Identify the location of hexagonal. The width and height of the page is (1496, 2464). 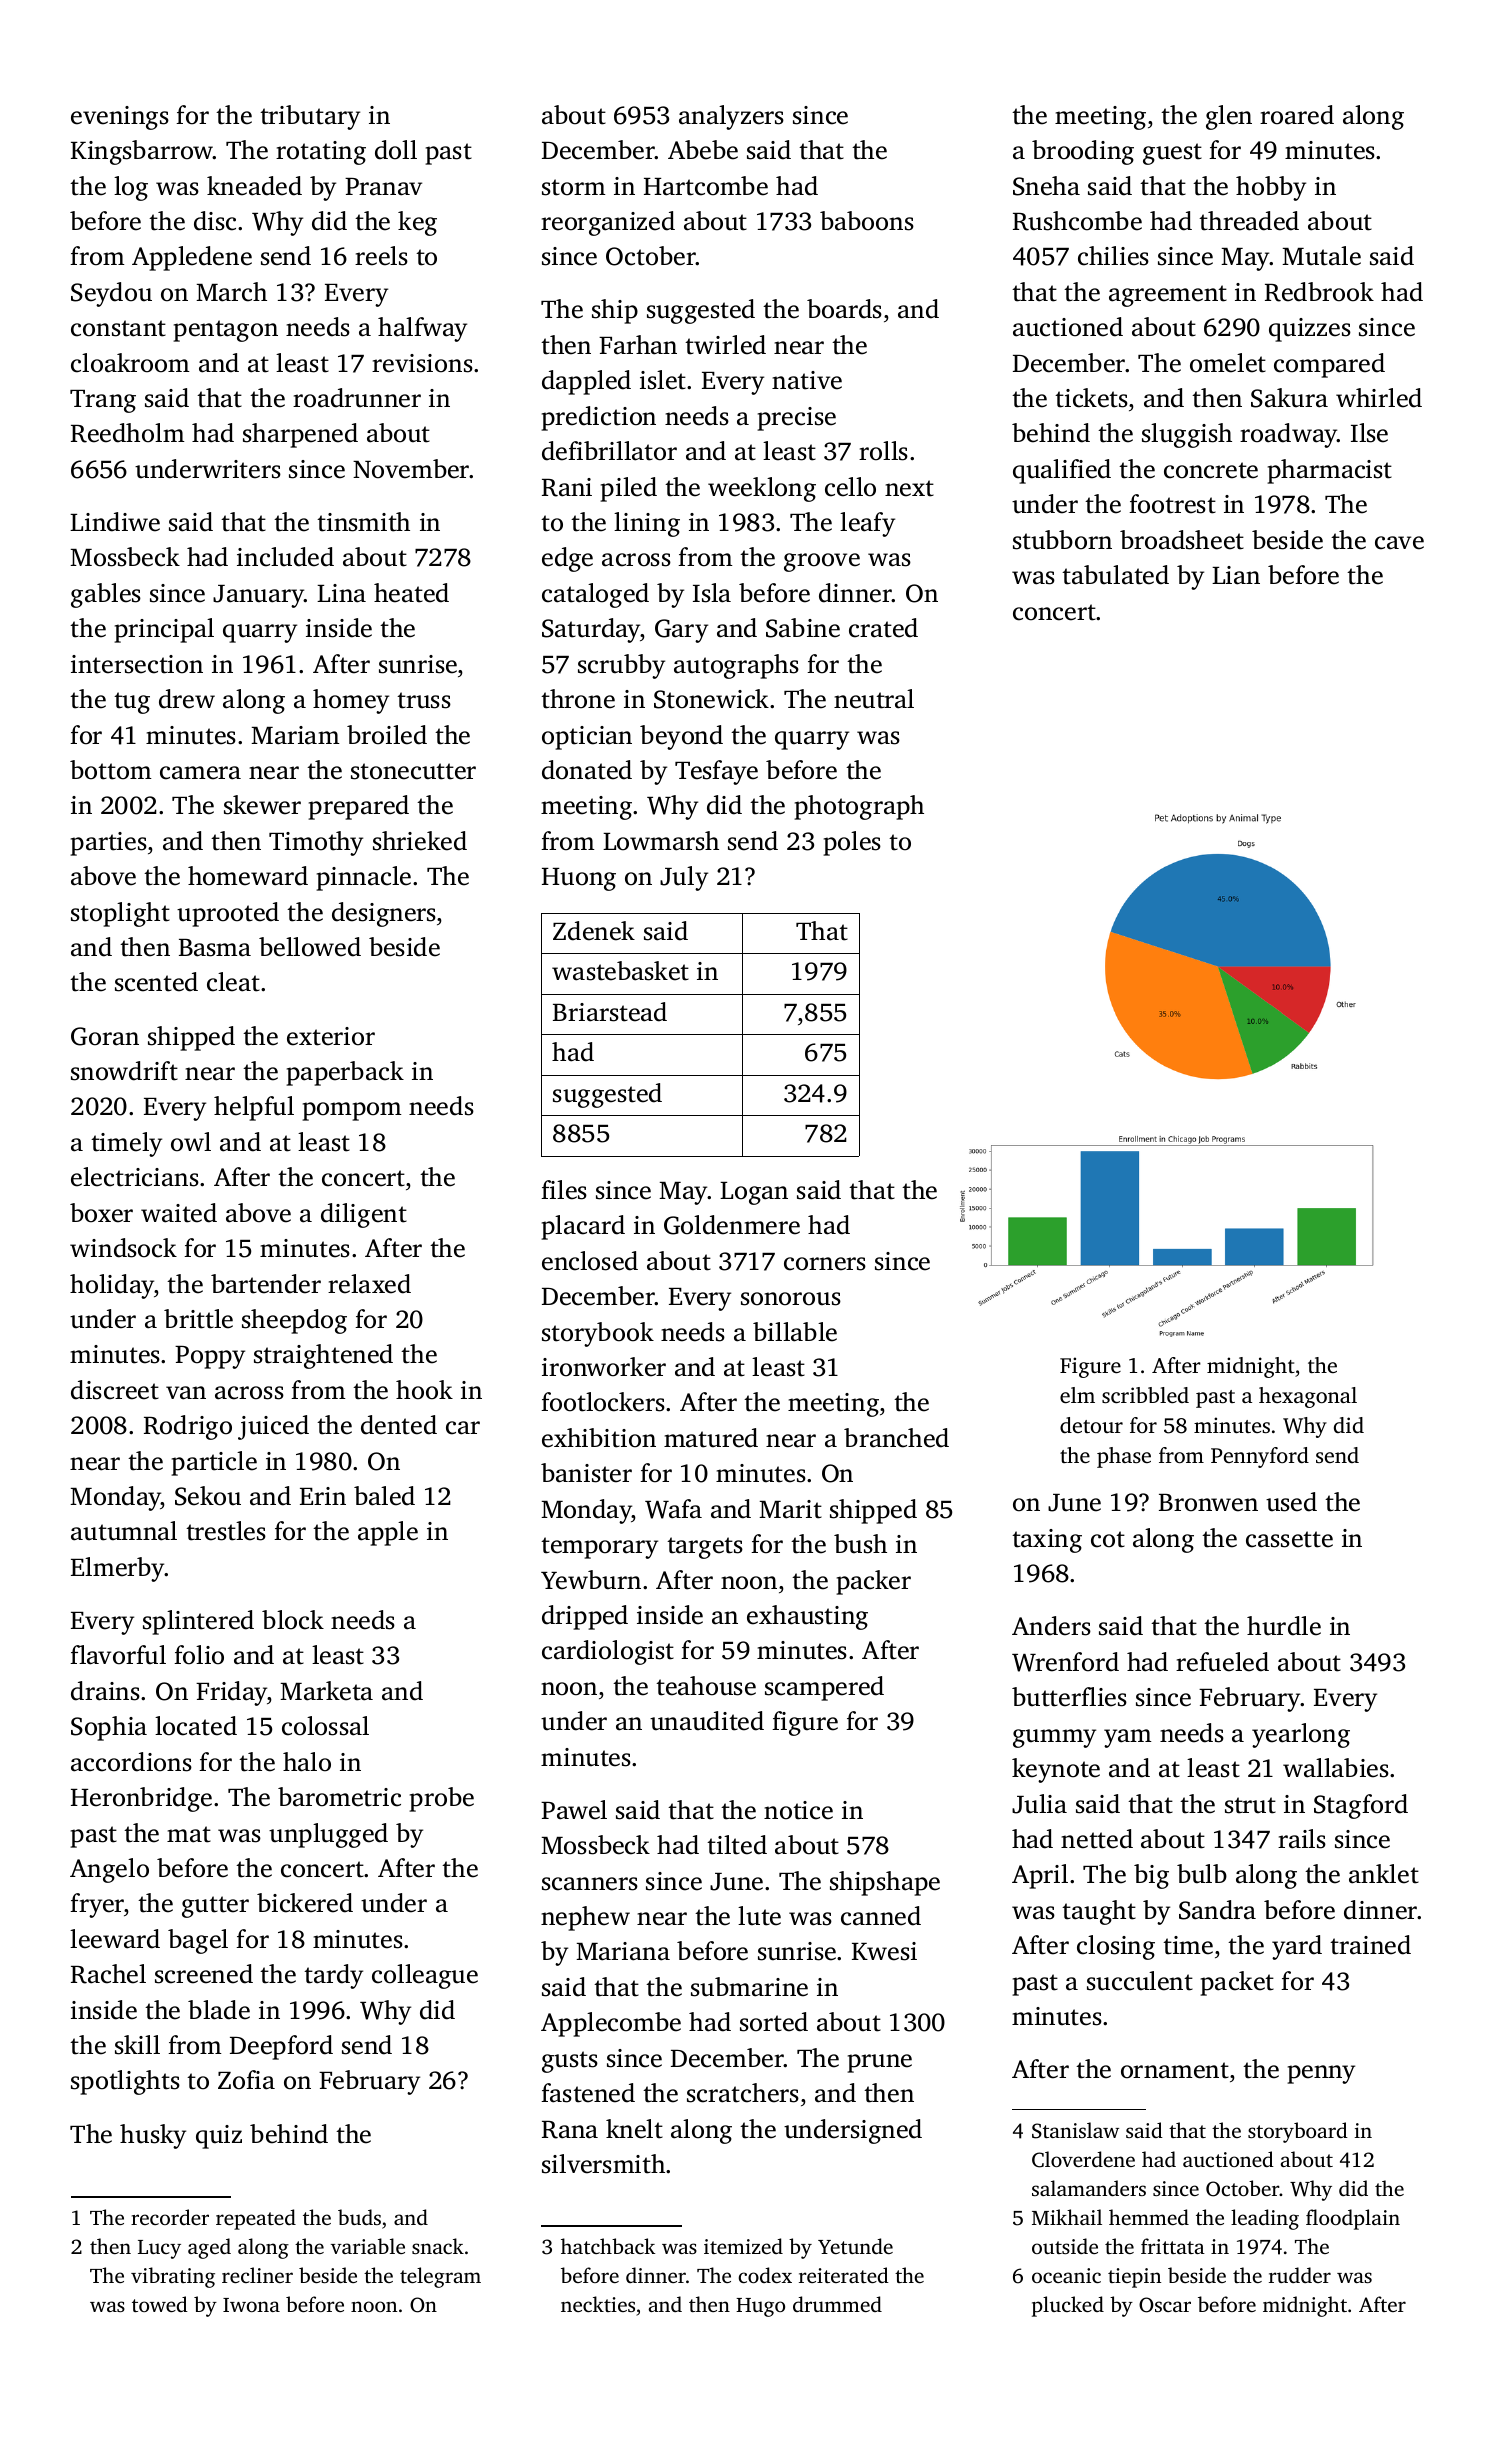
(1308, 1397).
